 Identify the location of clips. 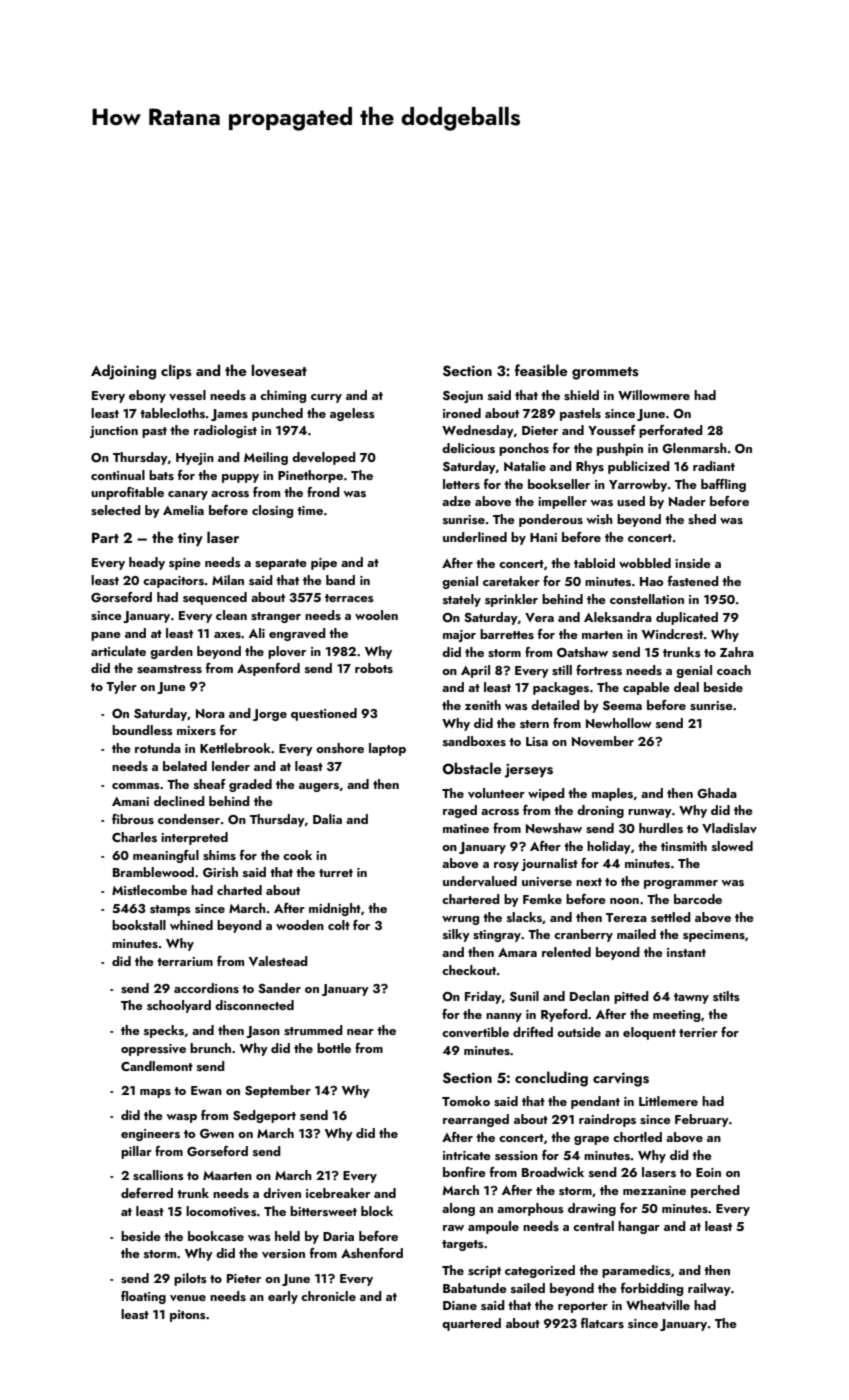
(176, 371).
